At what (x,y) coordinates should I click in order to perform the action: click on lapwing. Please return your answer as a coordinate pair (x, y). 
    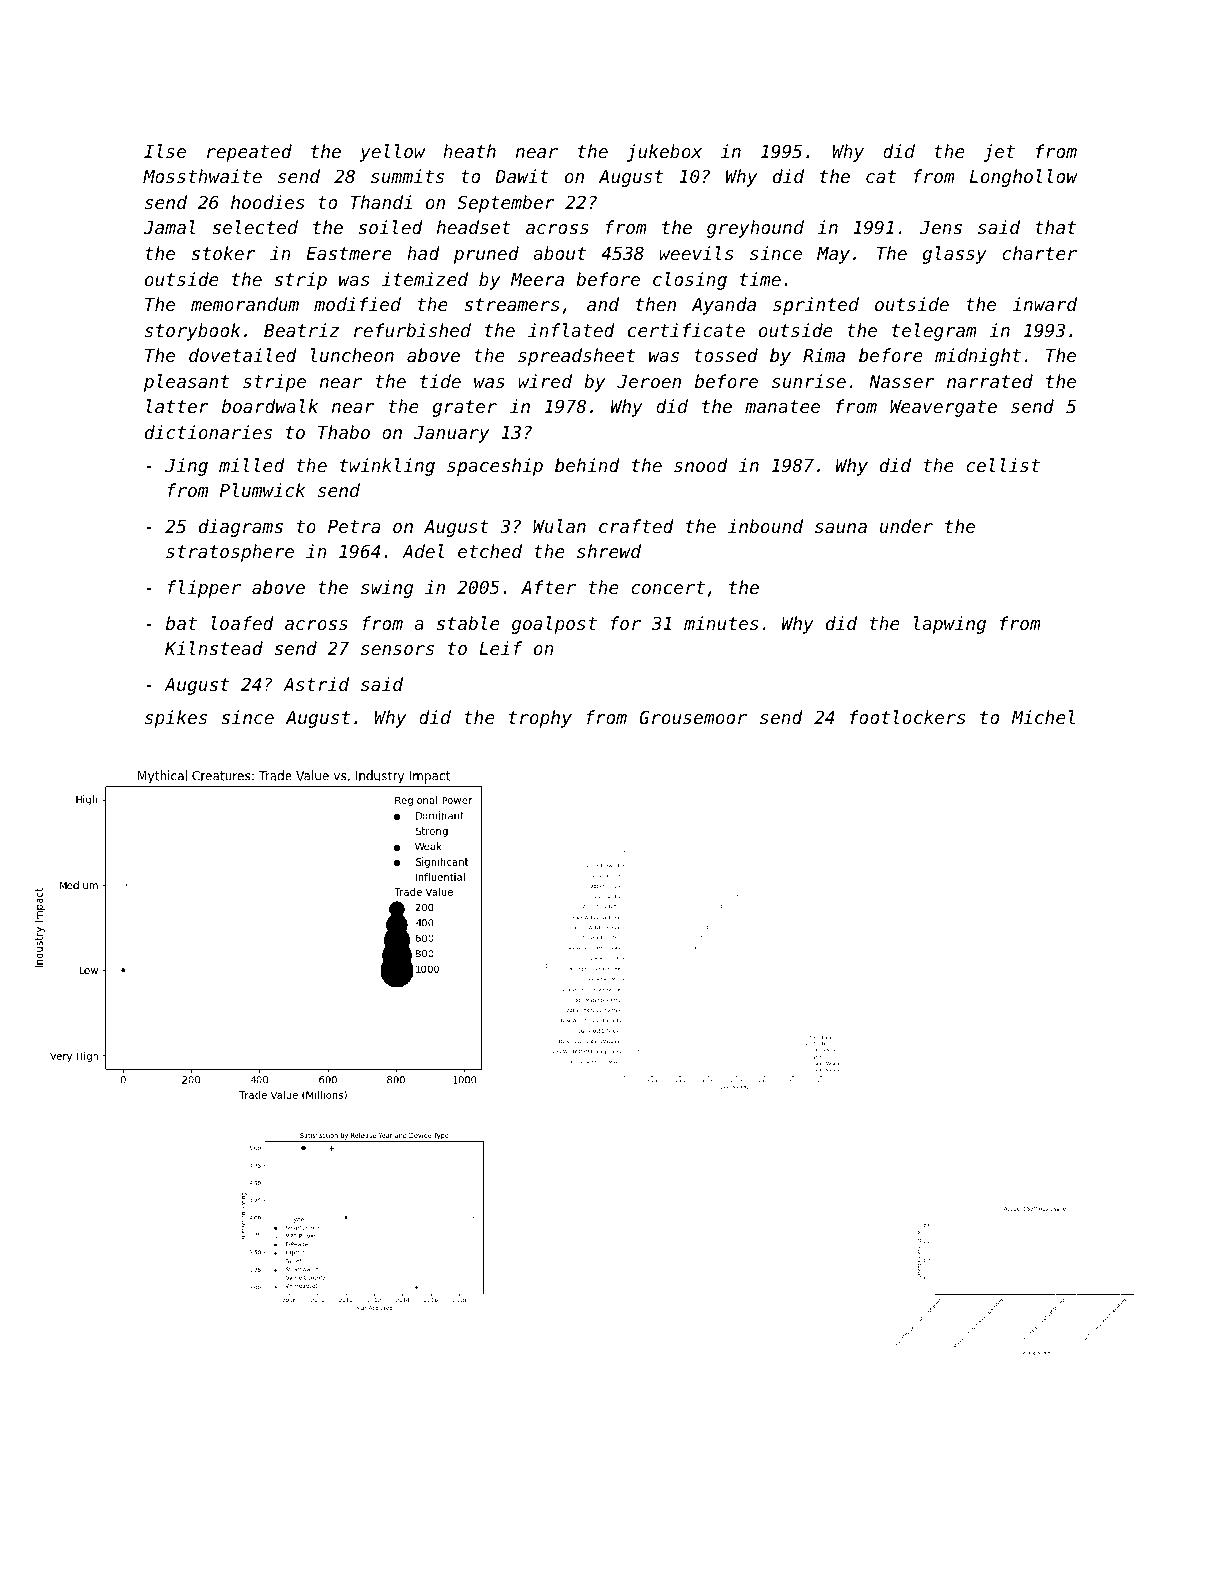
    Looking at the image, I should click on (950, 625).
